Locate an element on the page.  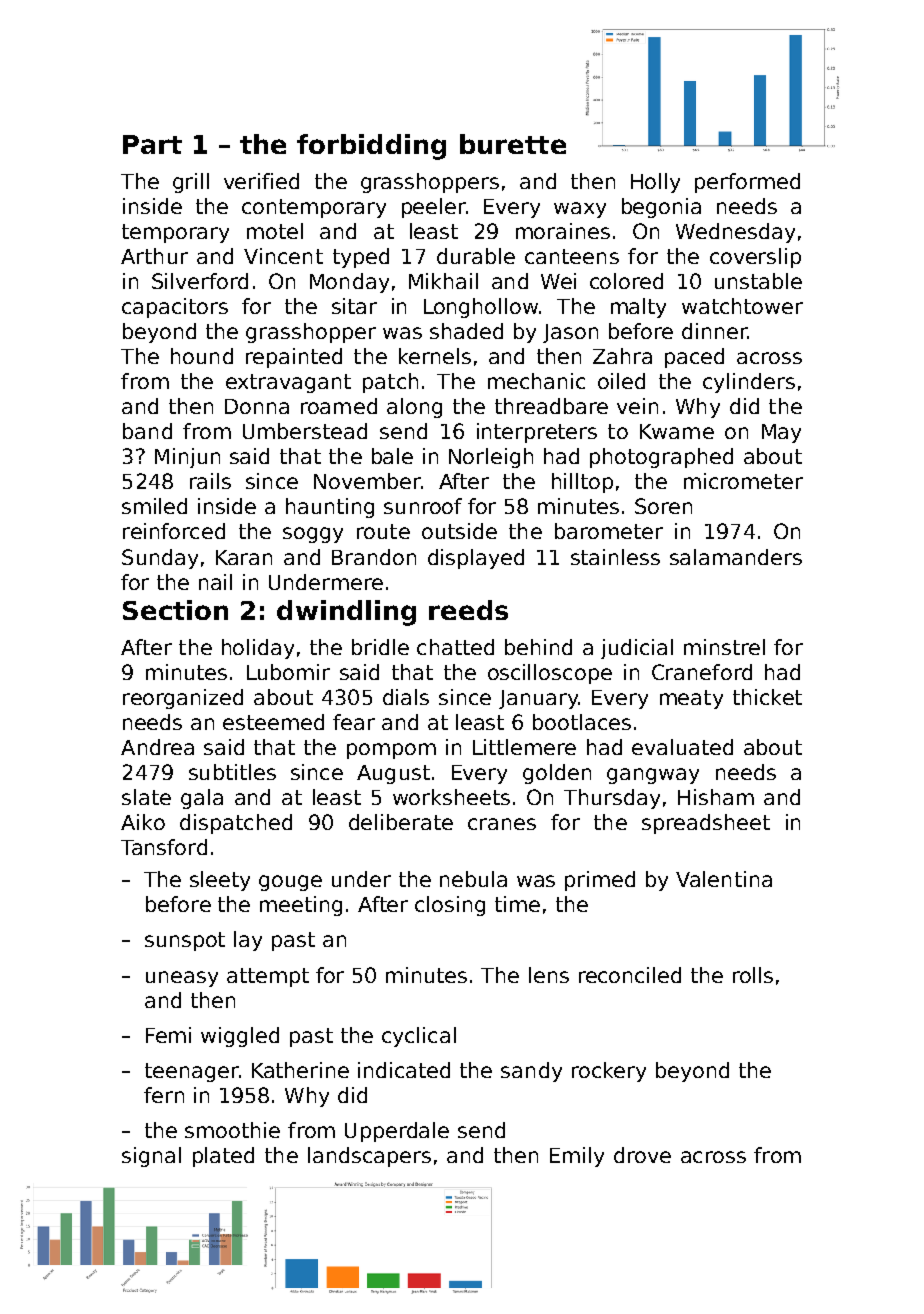
burette is located at coordinates (513, 144).
